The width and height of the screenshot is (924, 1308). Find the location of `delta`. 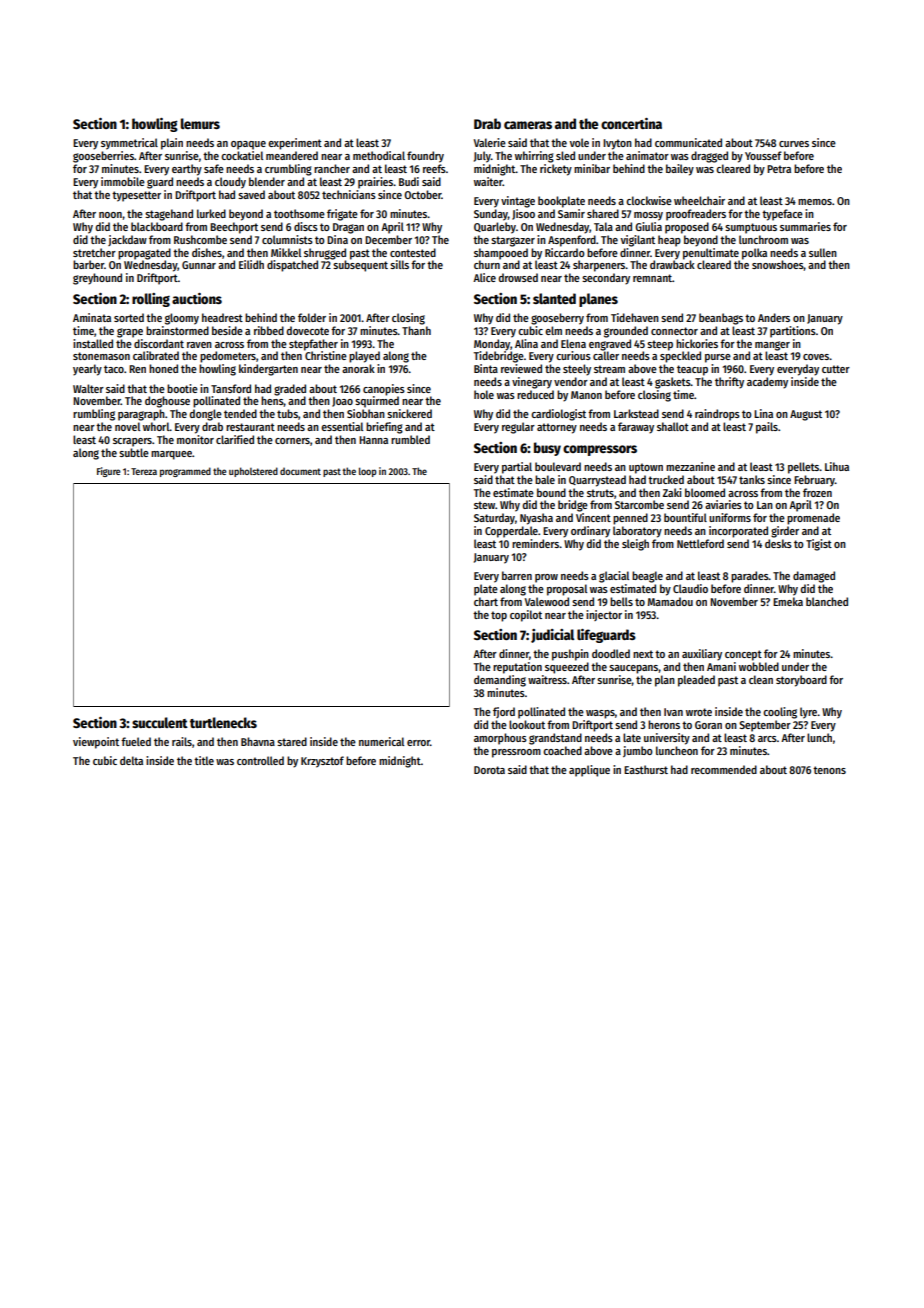

delta is located at coordinates (131, 760).
